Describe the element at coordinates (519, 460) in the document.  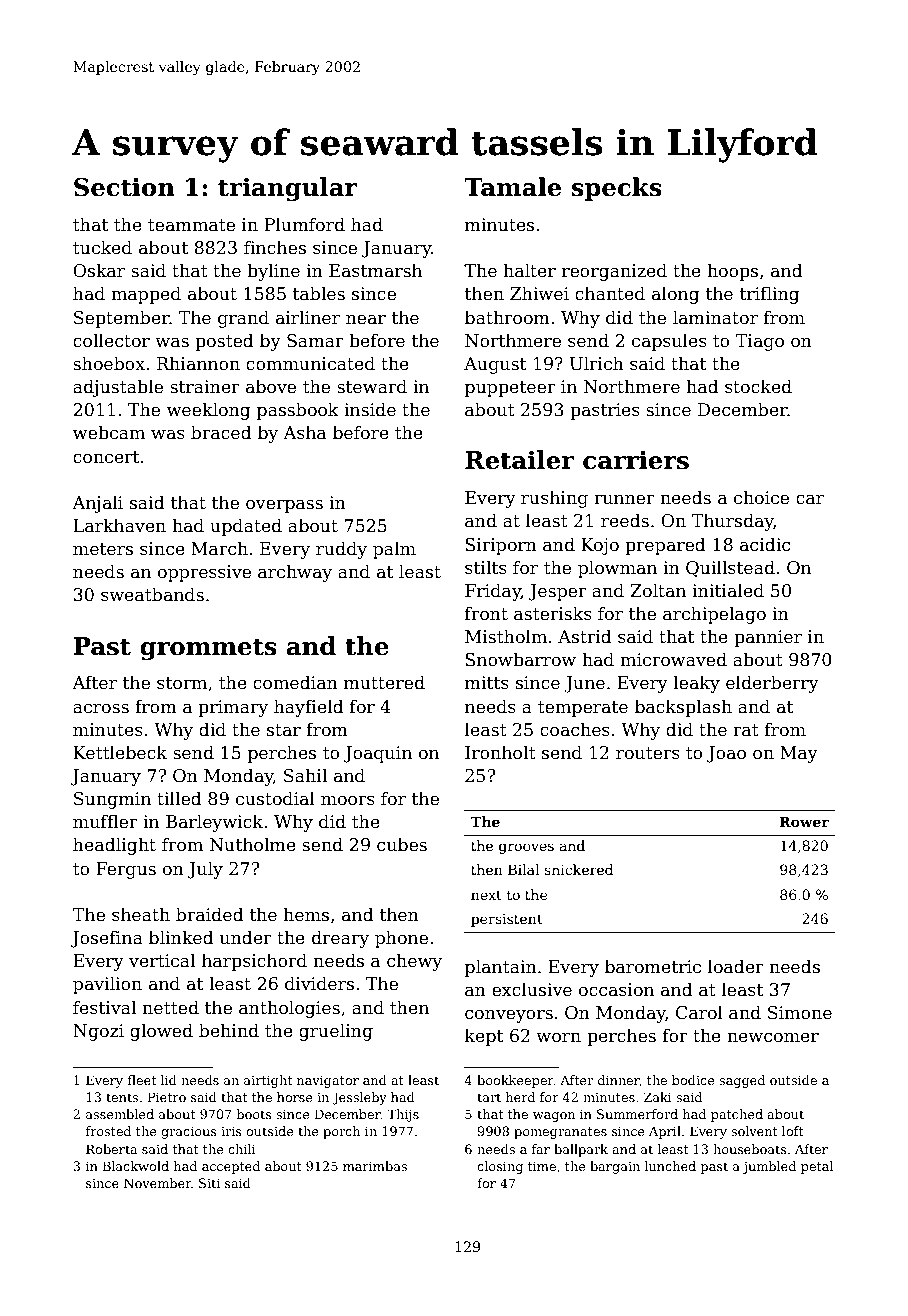
I see `Retailer` at that location.
